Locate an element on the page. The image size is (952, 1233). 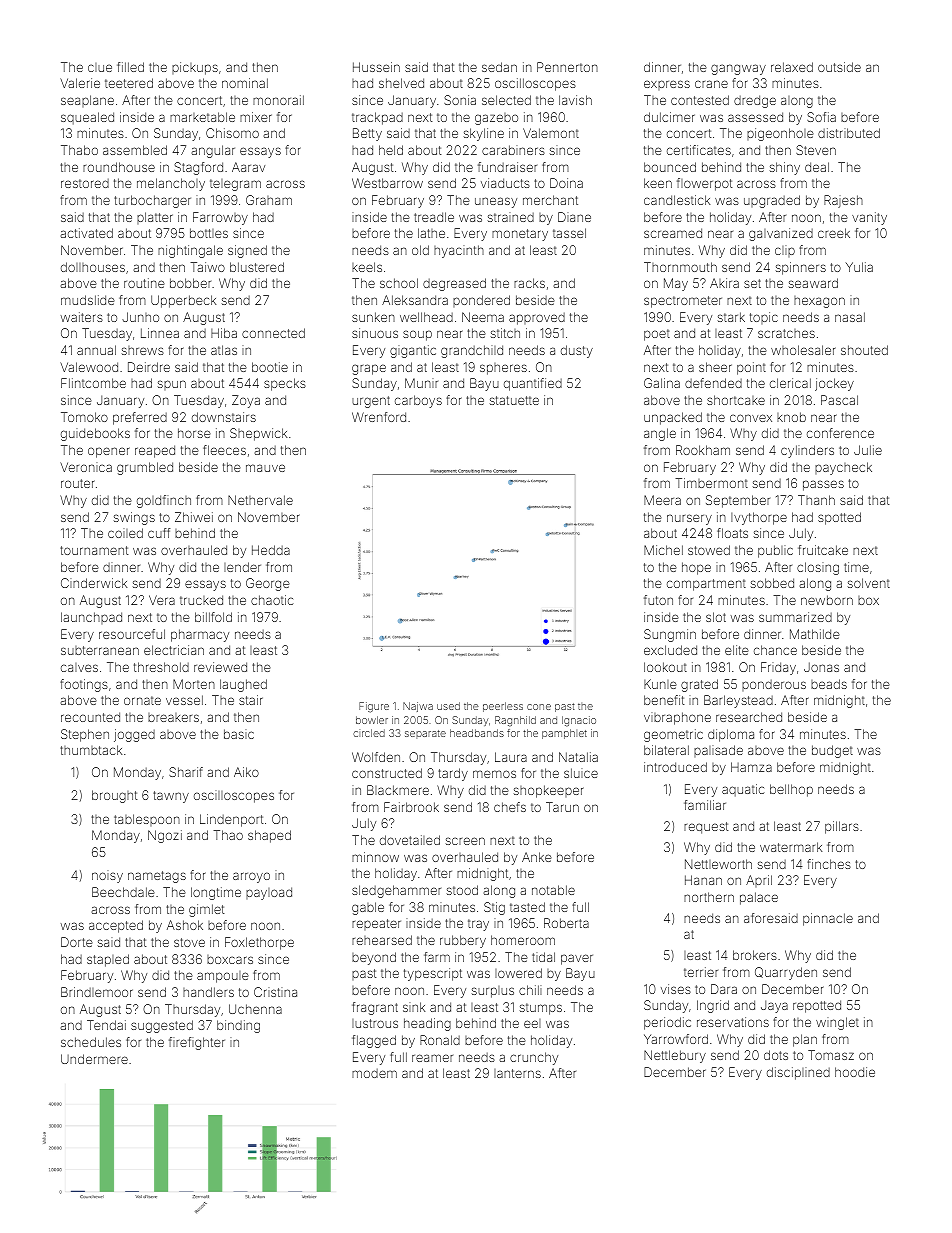
Hedda is located at coordinates (271, 550).
